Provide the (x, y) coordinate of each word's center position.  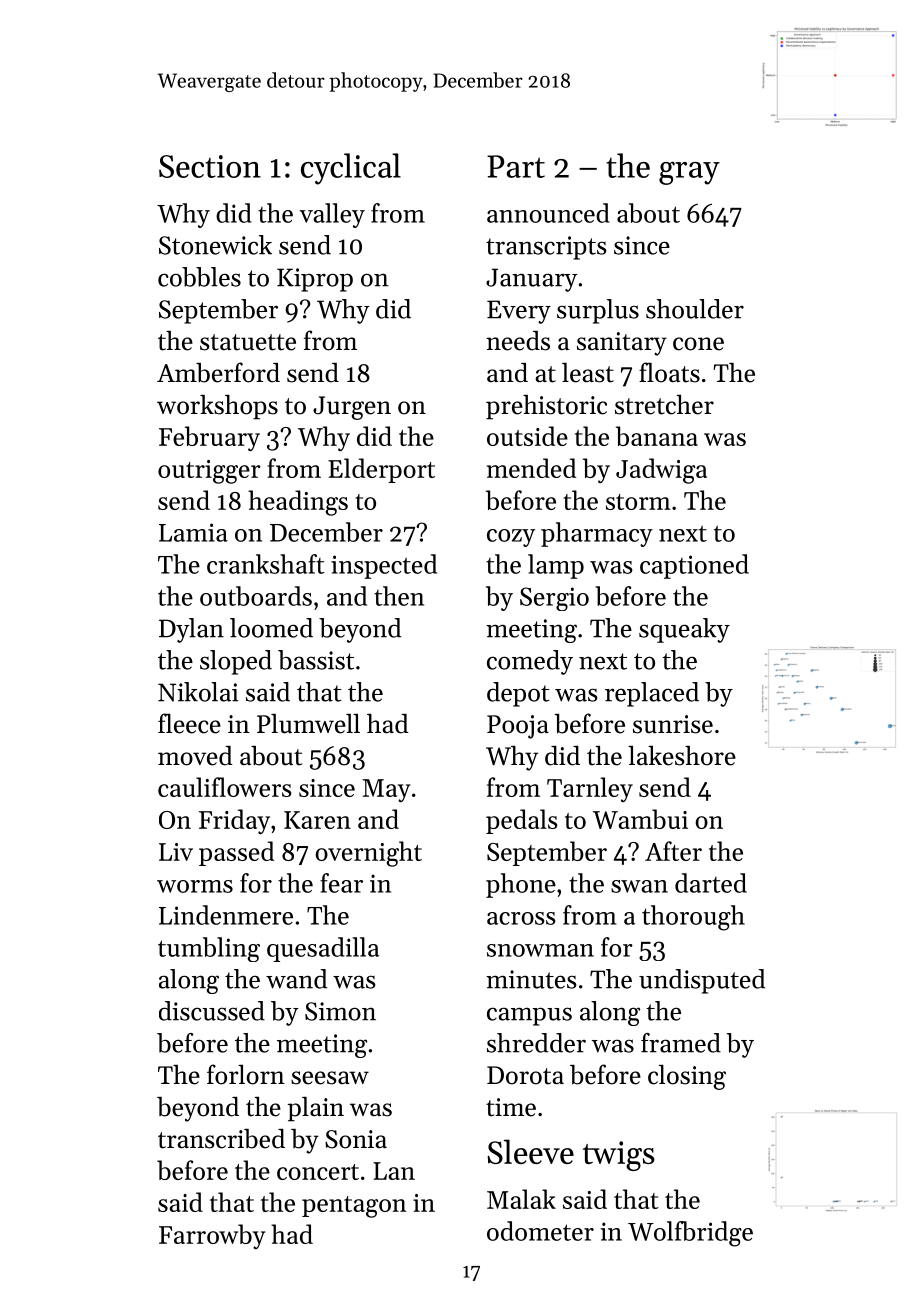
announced (548, 213)
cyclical (351, 169)
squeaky (684, 630)
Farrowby (212, 1236)
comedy (530, 662)
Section (210, 166)
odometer (540, 1231)
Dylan (191, 630)
